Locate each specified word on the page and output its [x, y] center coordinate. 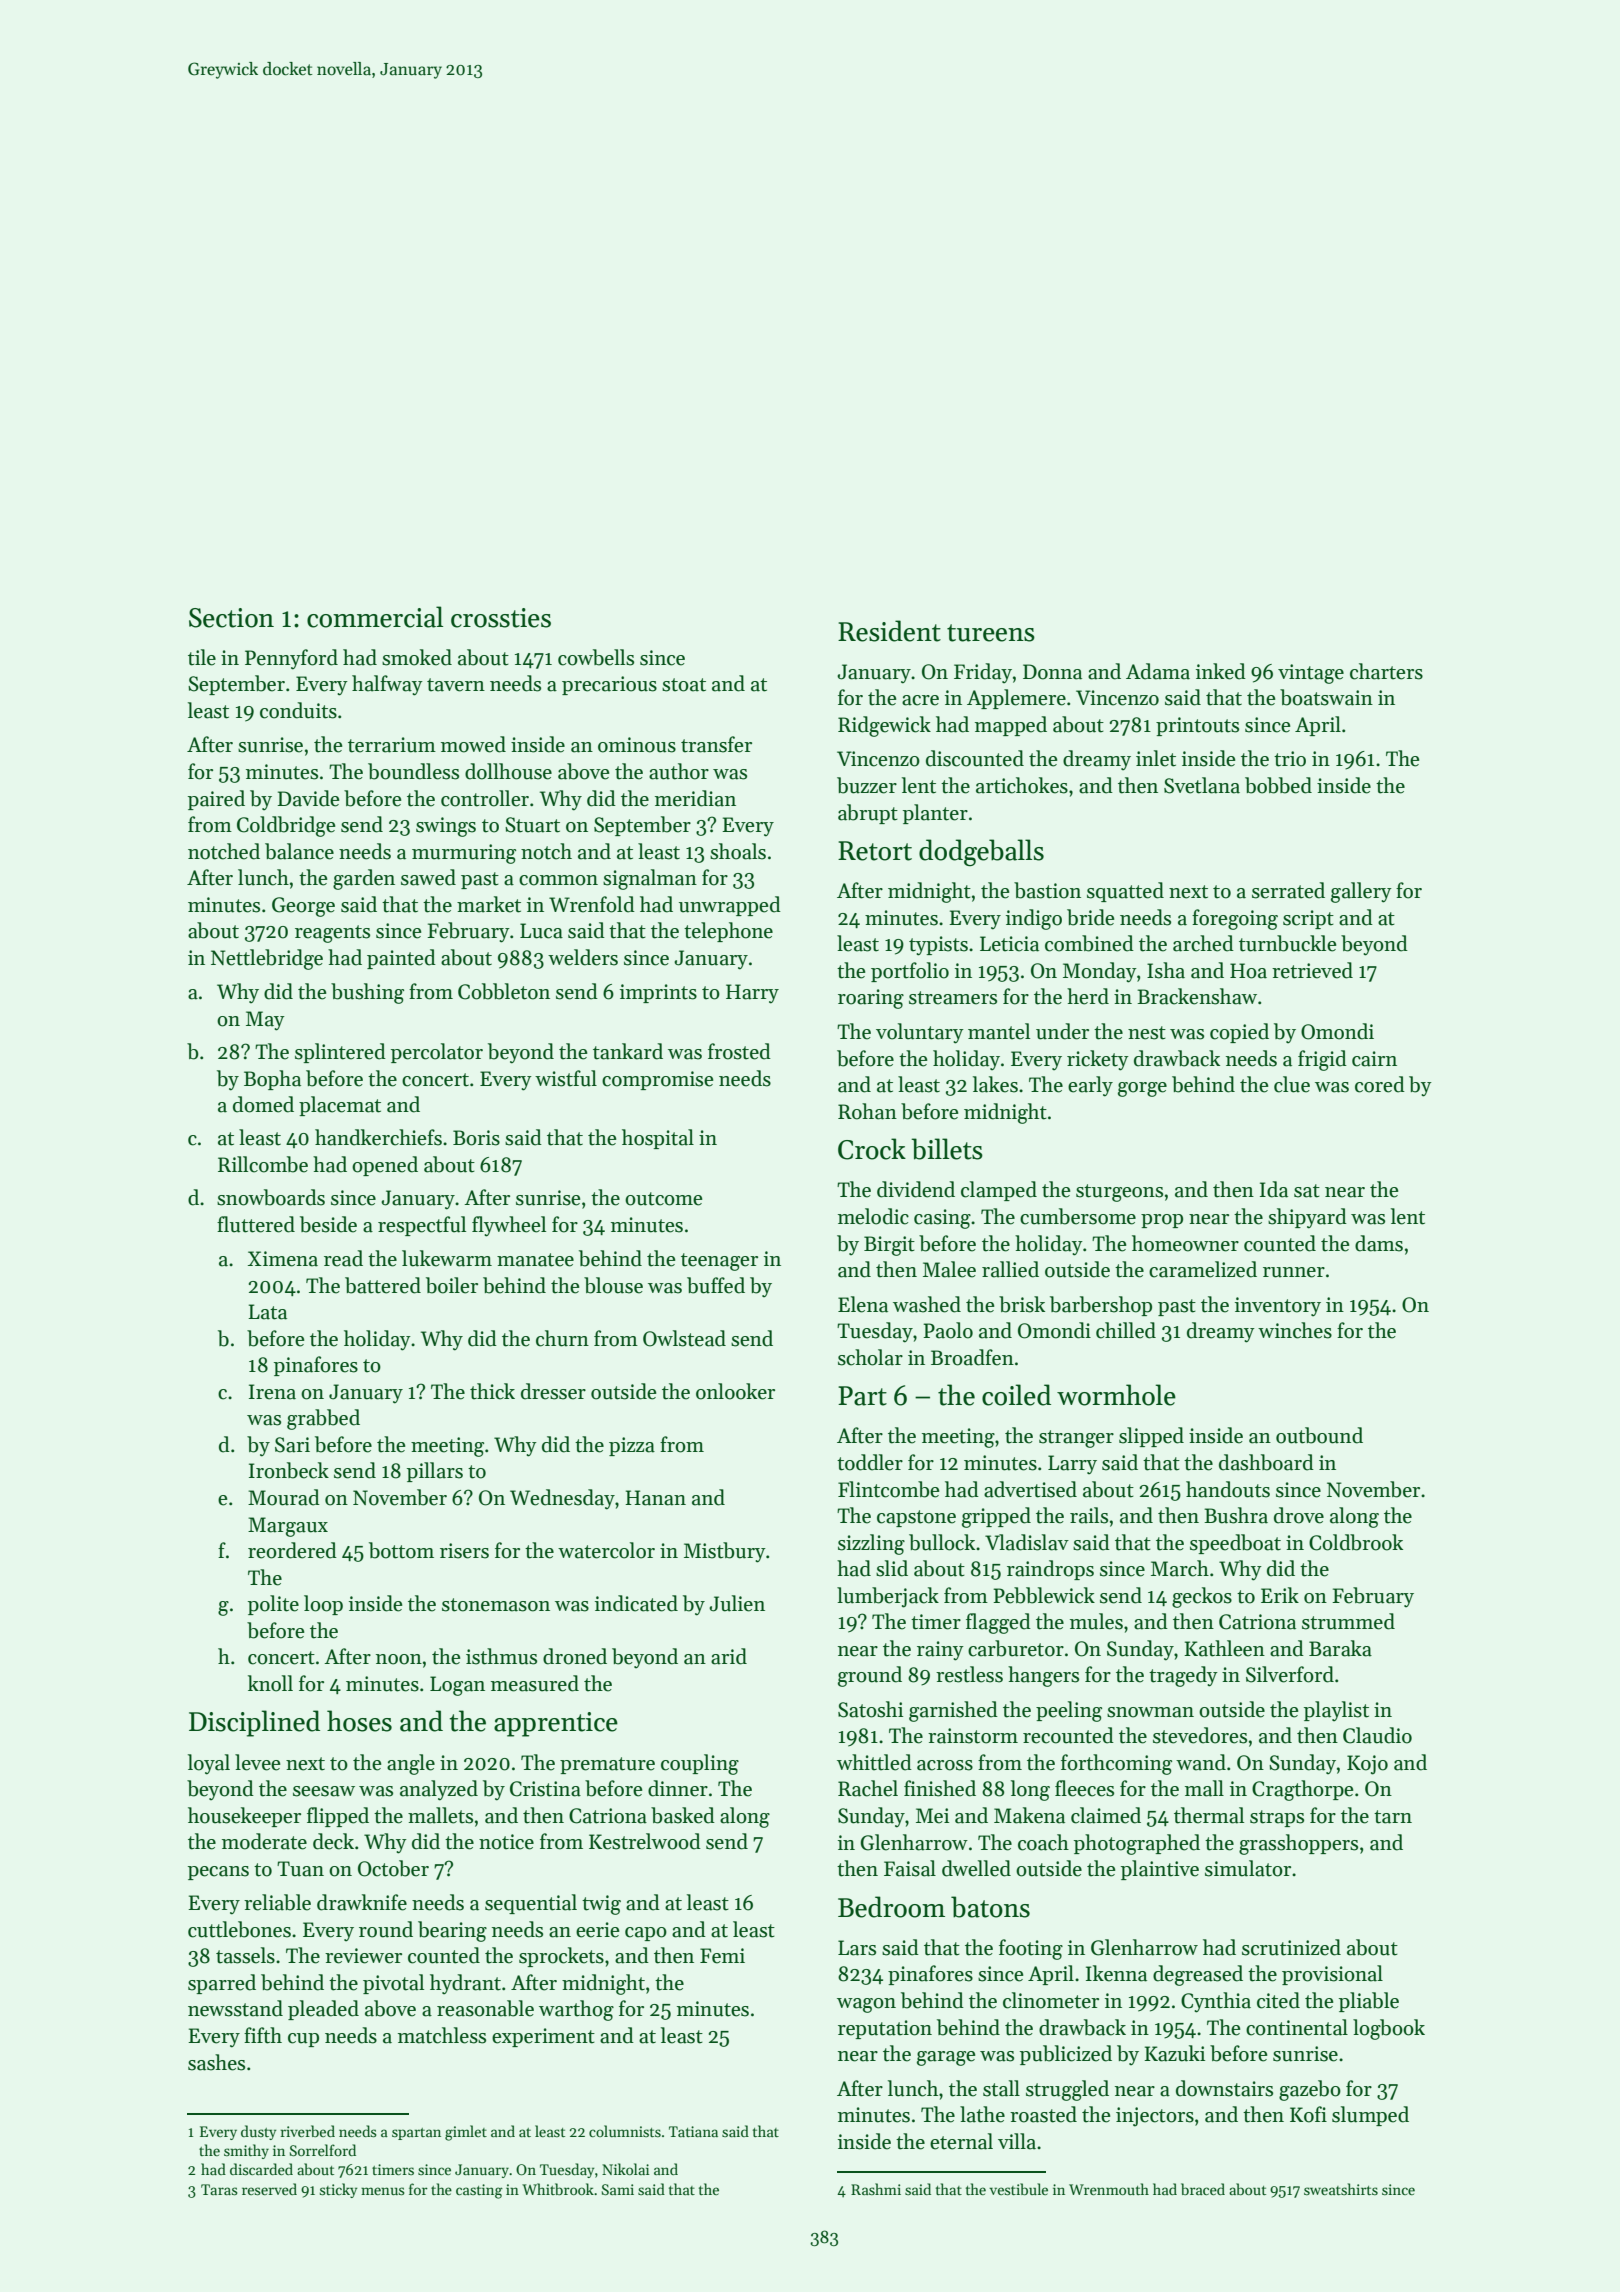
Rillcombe [263, 1164]
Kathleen [1224, 1648]
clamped [999, 1191]
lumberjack [888, 1597]
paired [216, 800]
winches [1295, 1330]
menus [383, 2191]
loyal [209, 1764]
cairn [1374, 1059]
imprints [658, 993]
